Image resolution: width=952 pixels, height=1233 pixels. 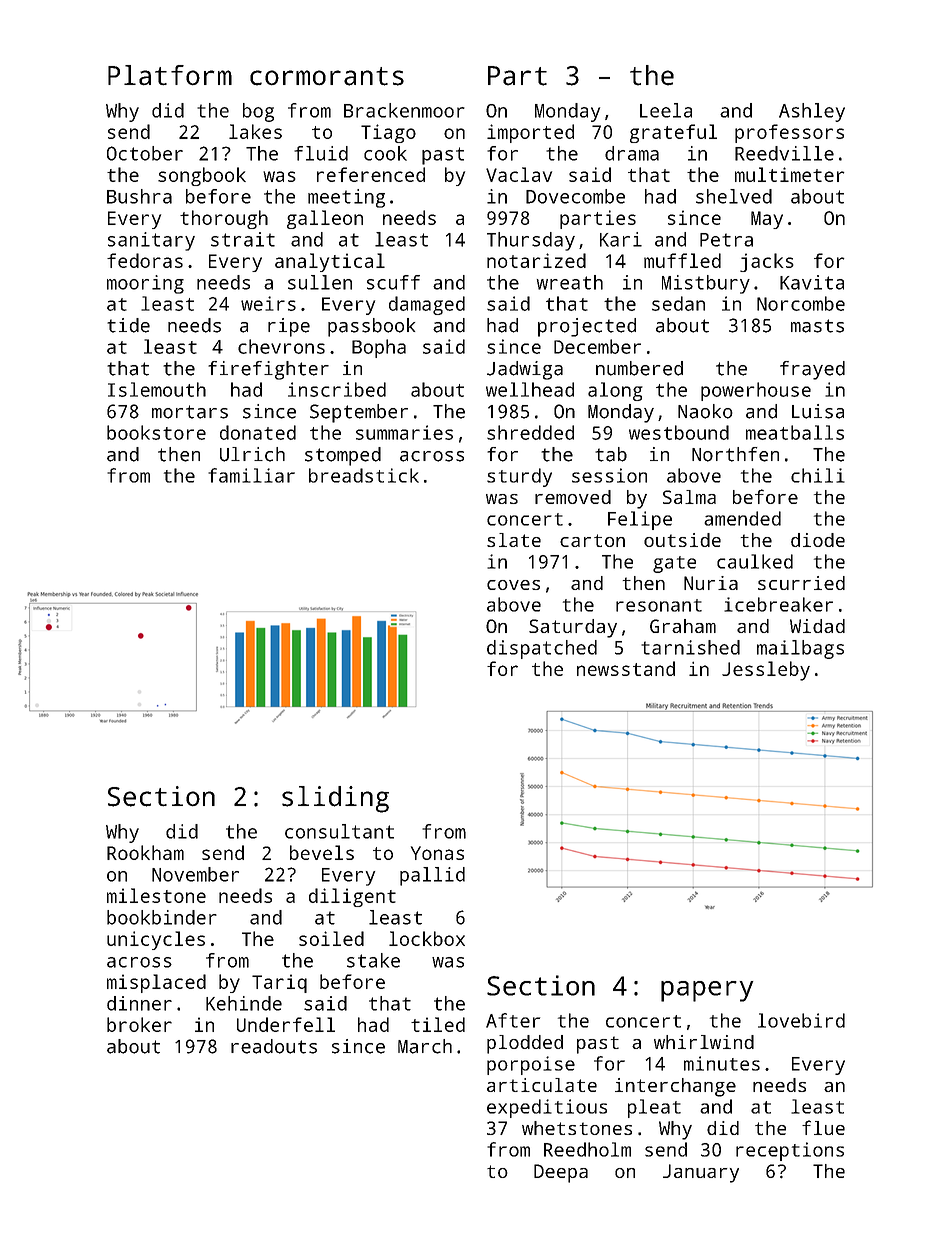 What do you see at coordinates (547, 1108) in the screenshot?
I see `expeditious` at bounding box center [547, 1108].
